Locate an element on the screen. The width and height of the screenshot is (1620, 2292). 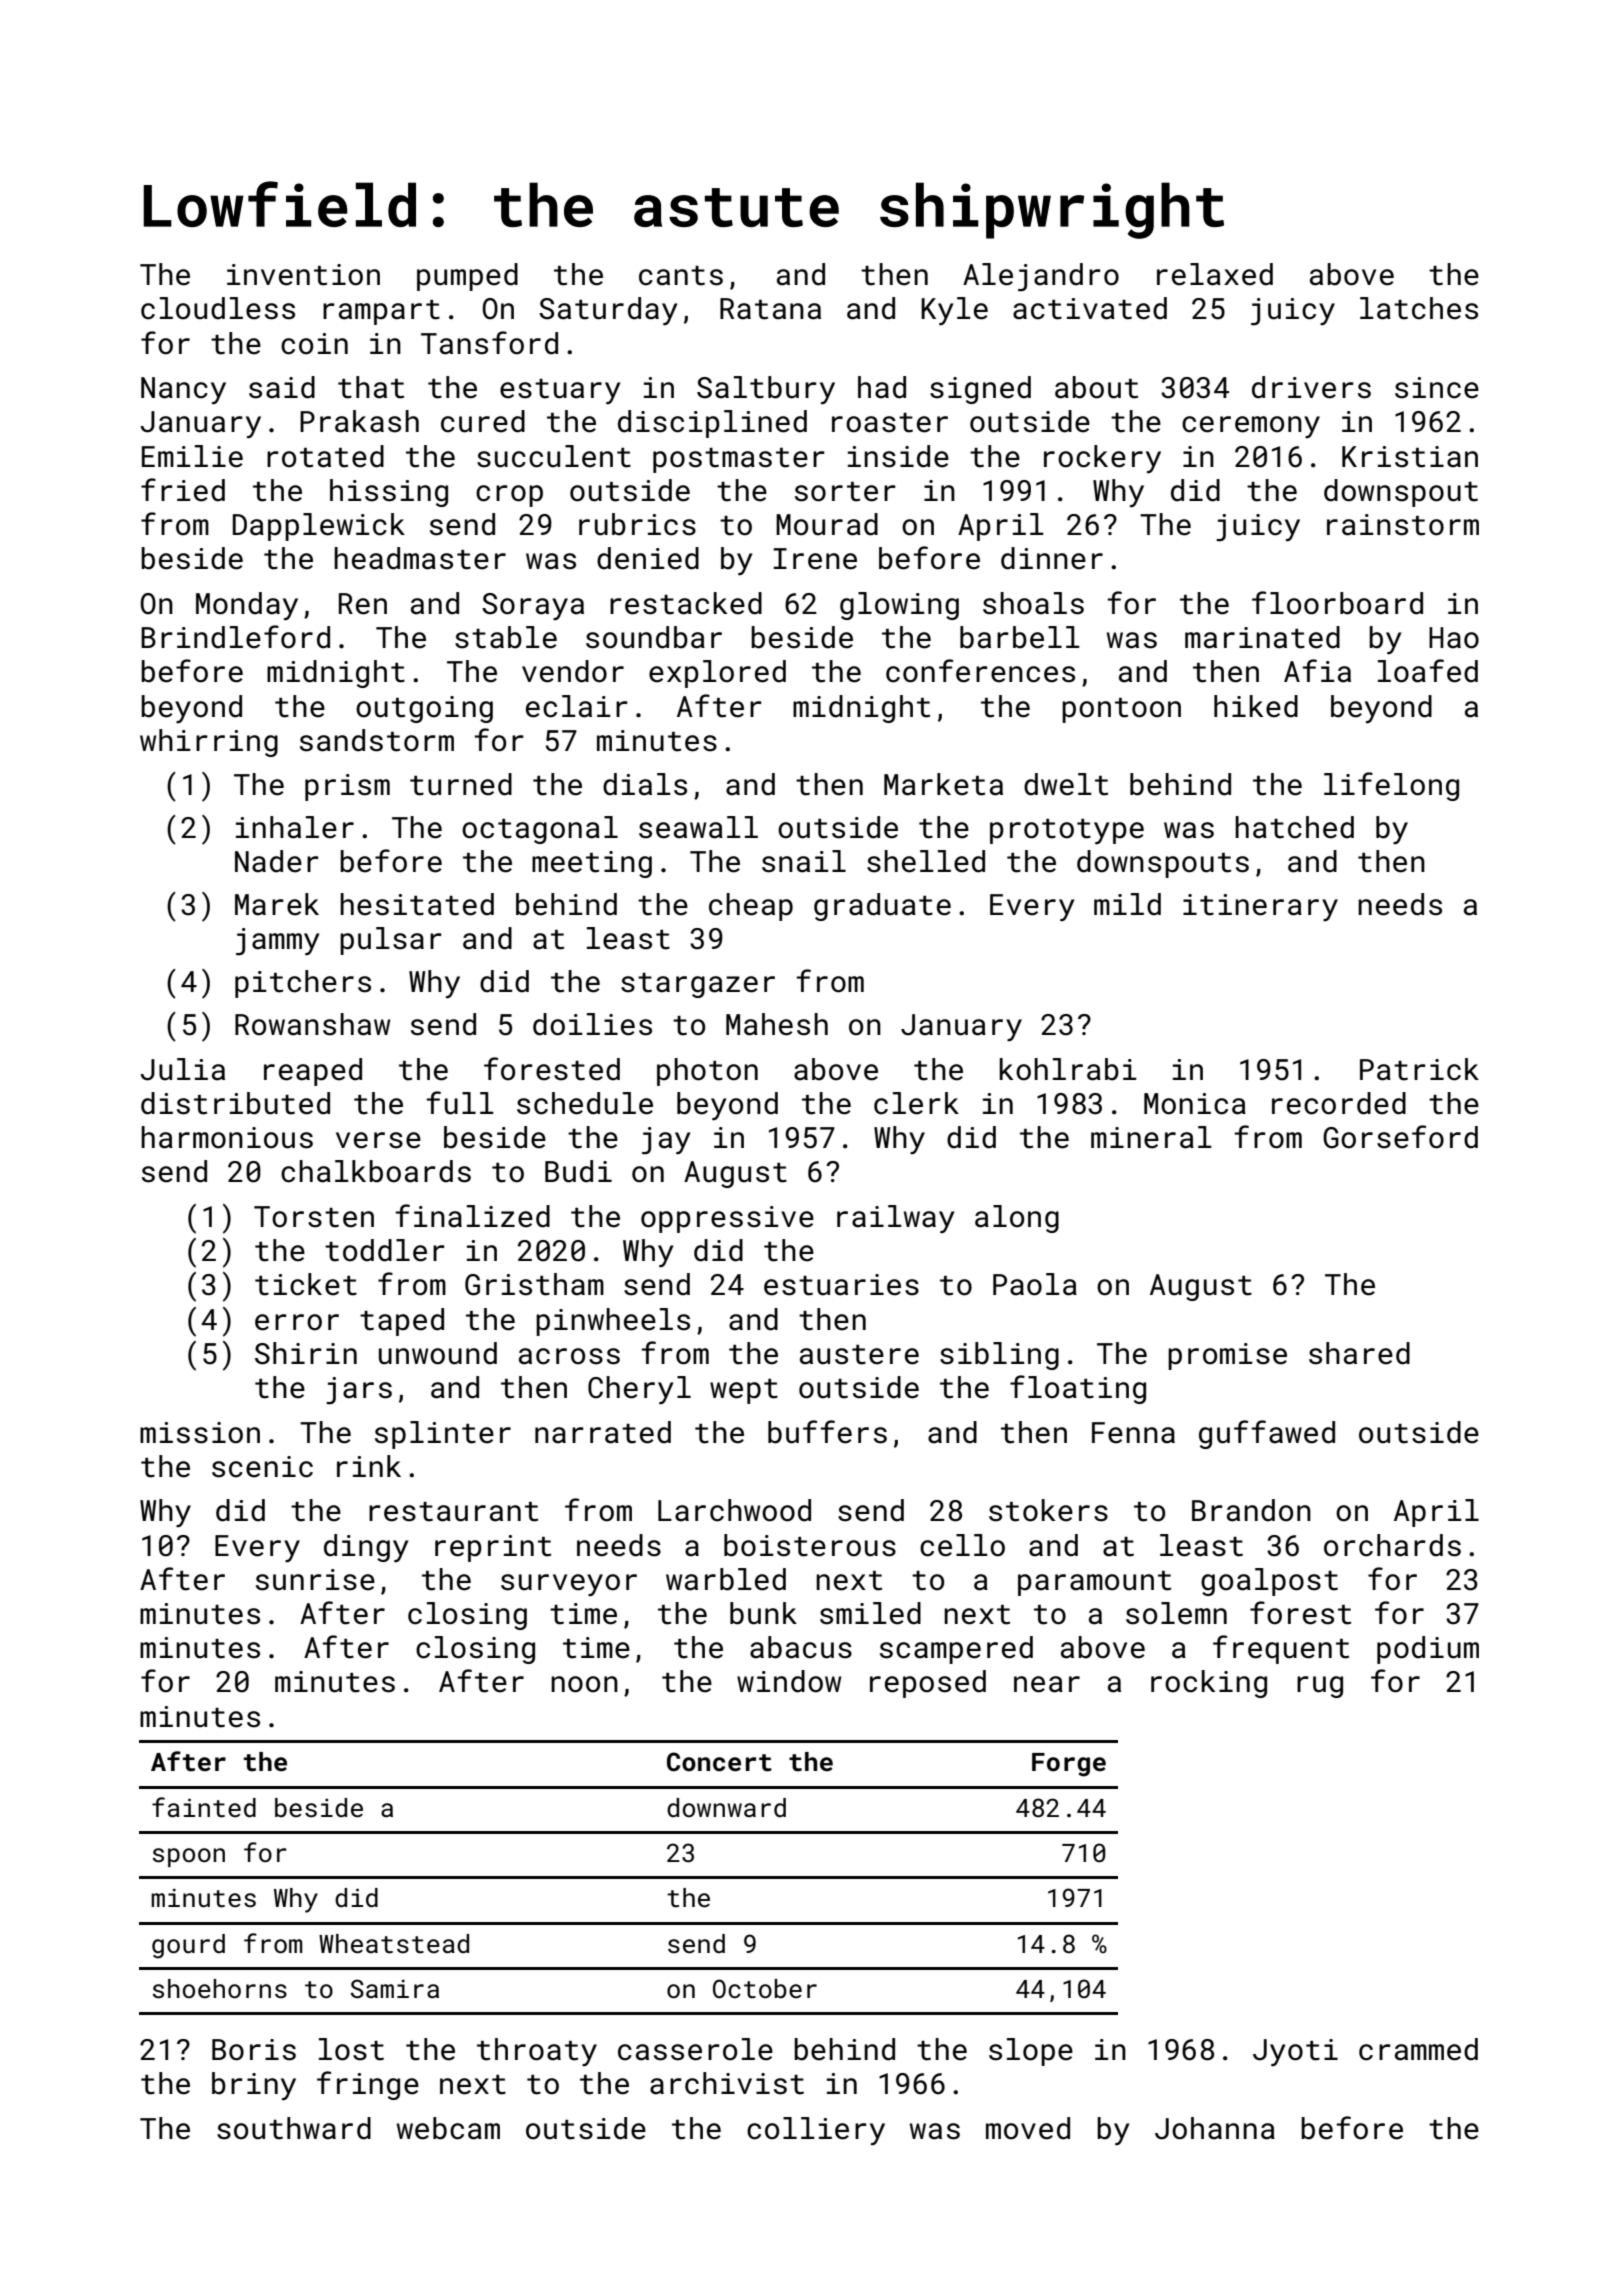
podium is located at coordinates (1428, 1650).
